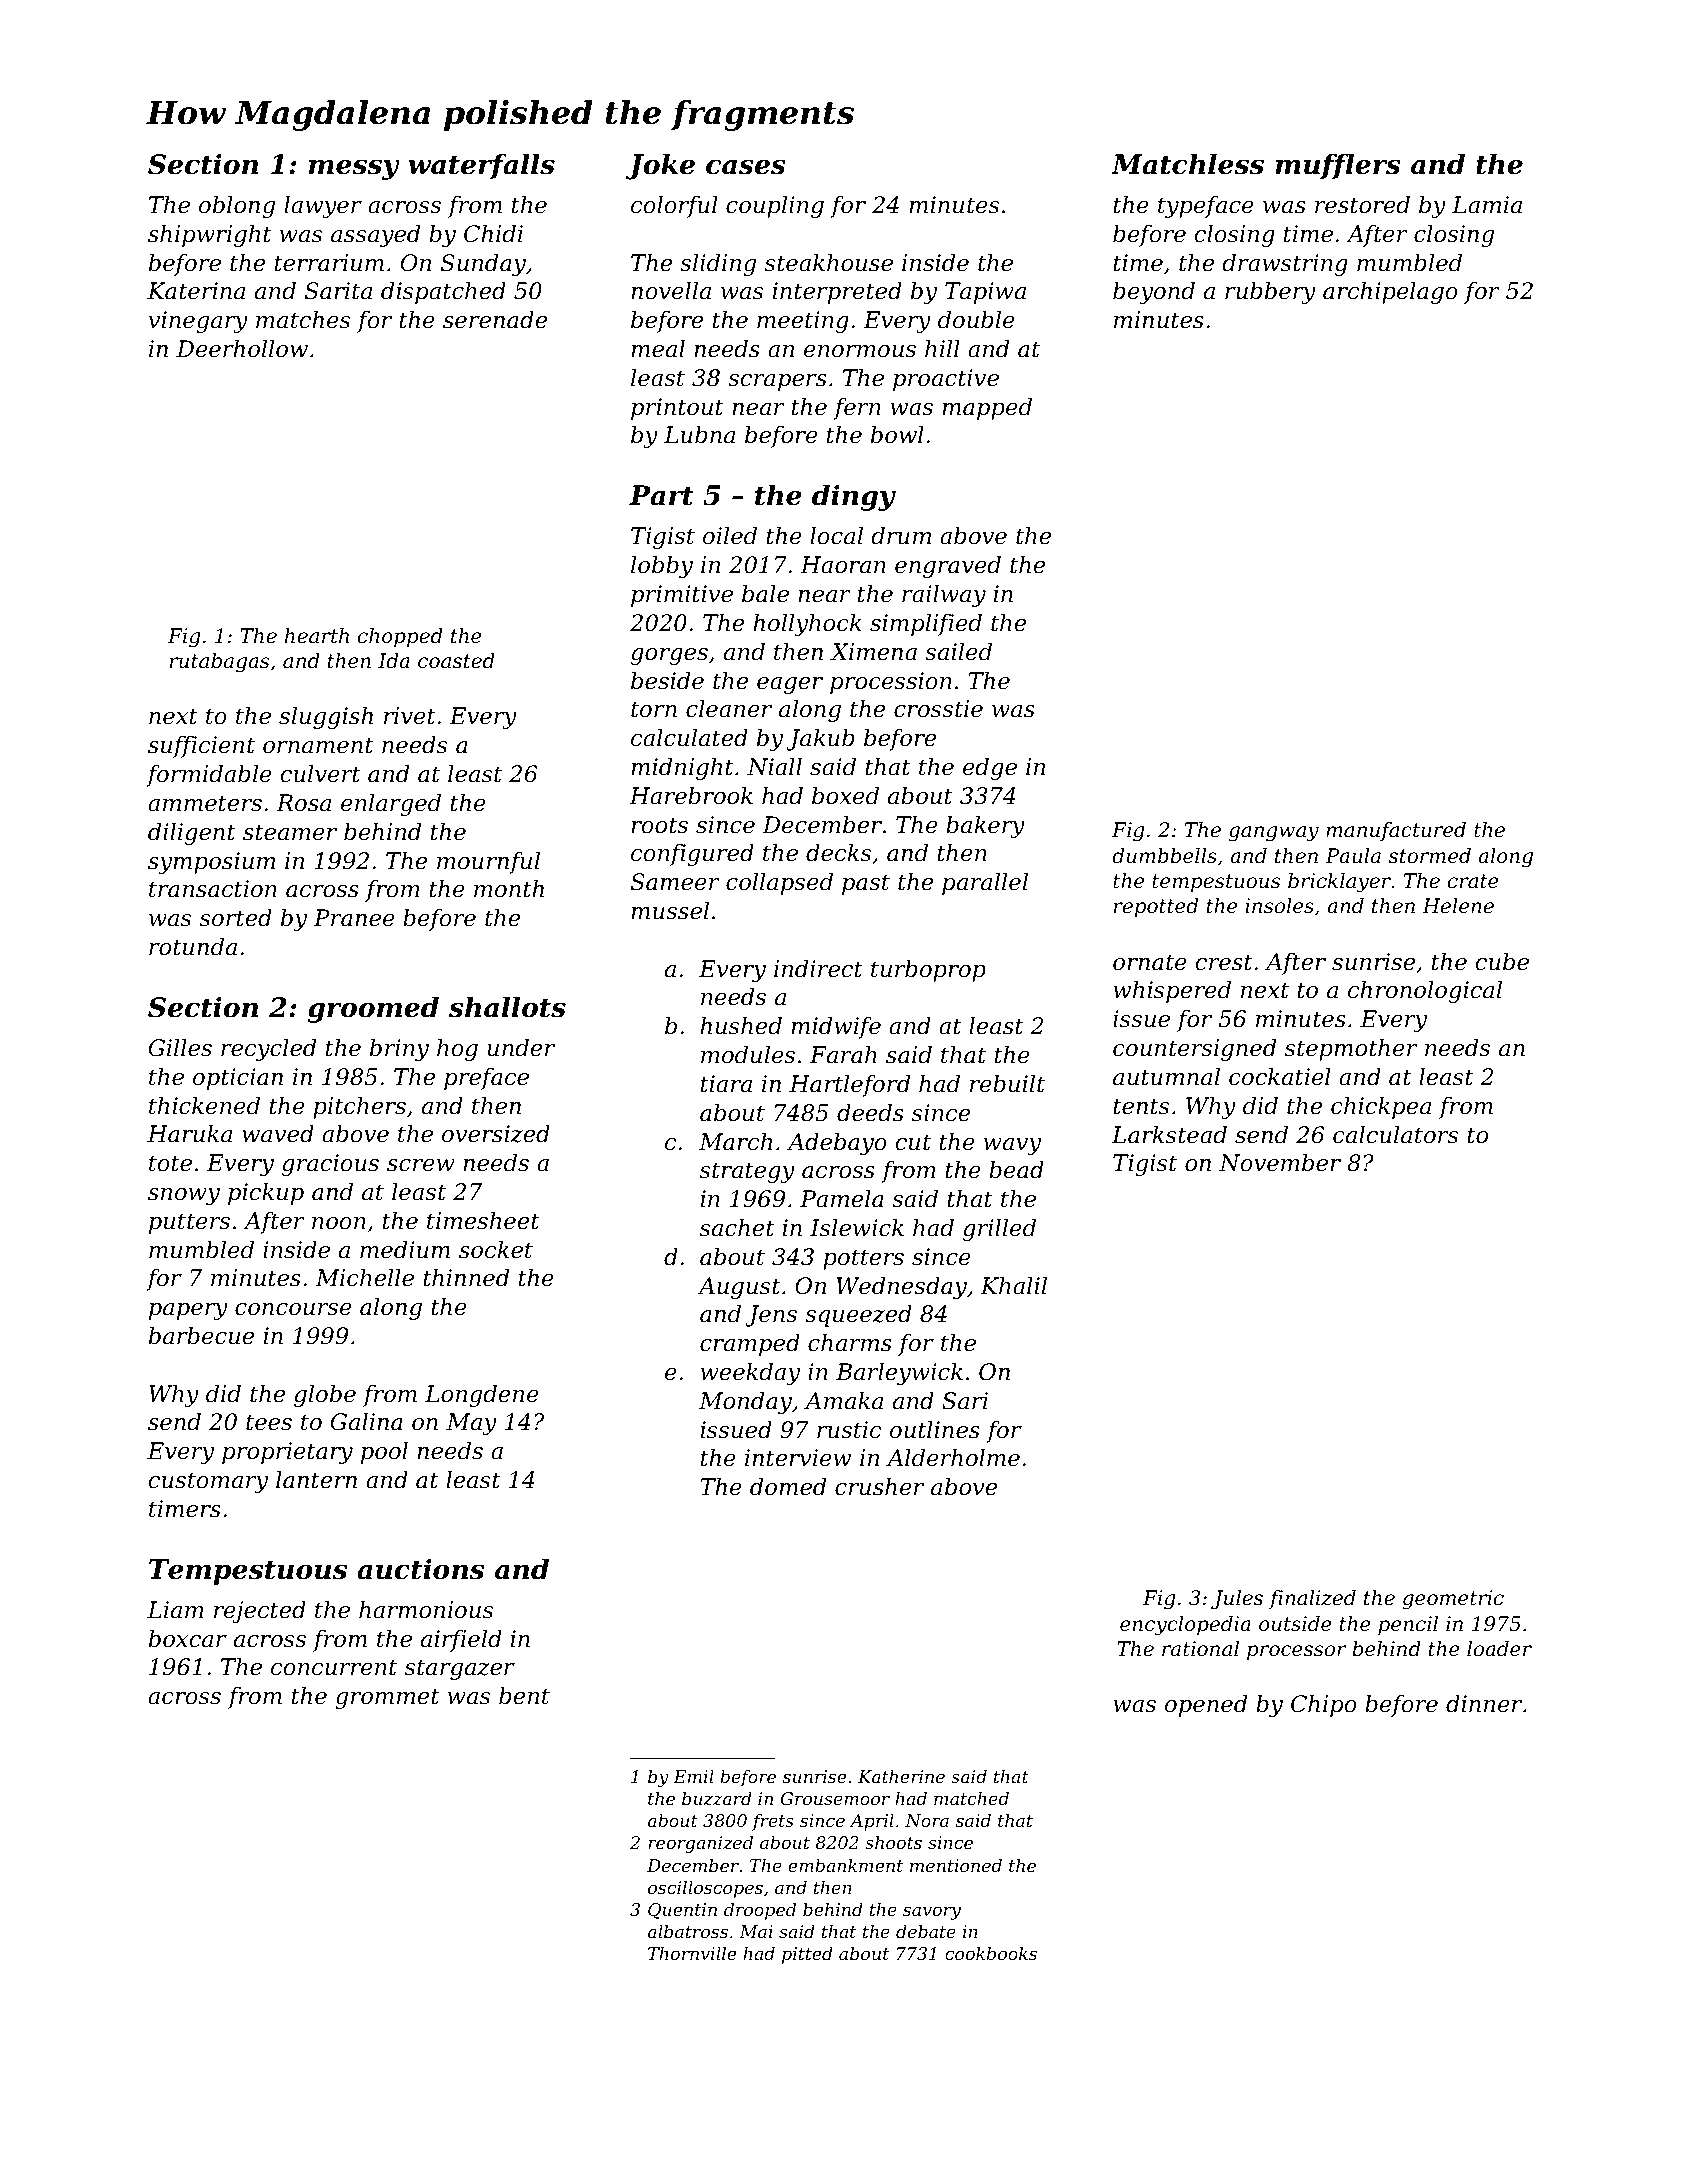 Image resolution: width=1683 pixels, height=2178 pixels. What do you see at coordinates (421, 1165) in the screenshot?
I see `screw` at bounding box center [421, 1165].
